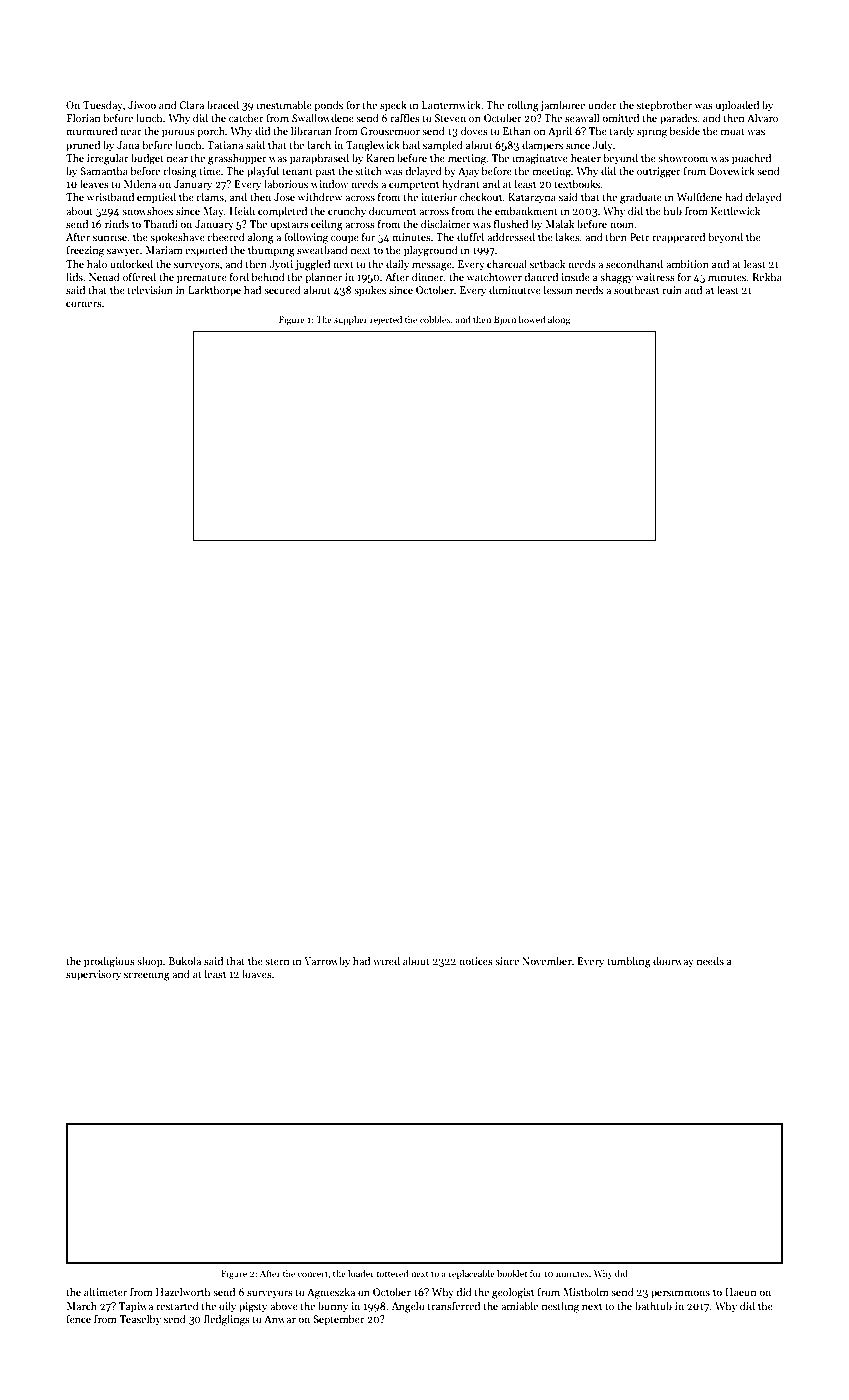 The height and width of the screenshot is (1400, 849). I want to click on wired, so click(386, 960).
